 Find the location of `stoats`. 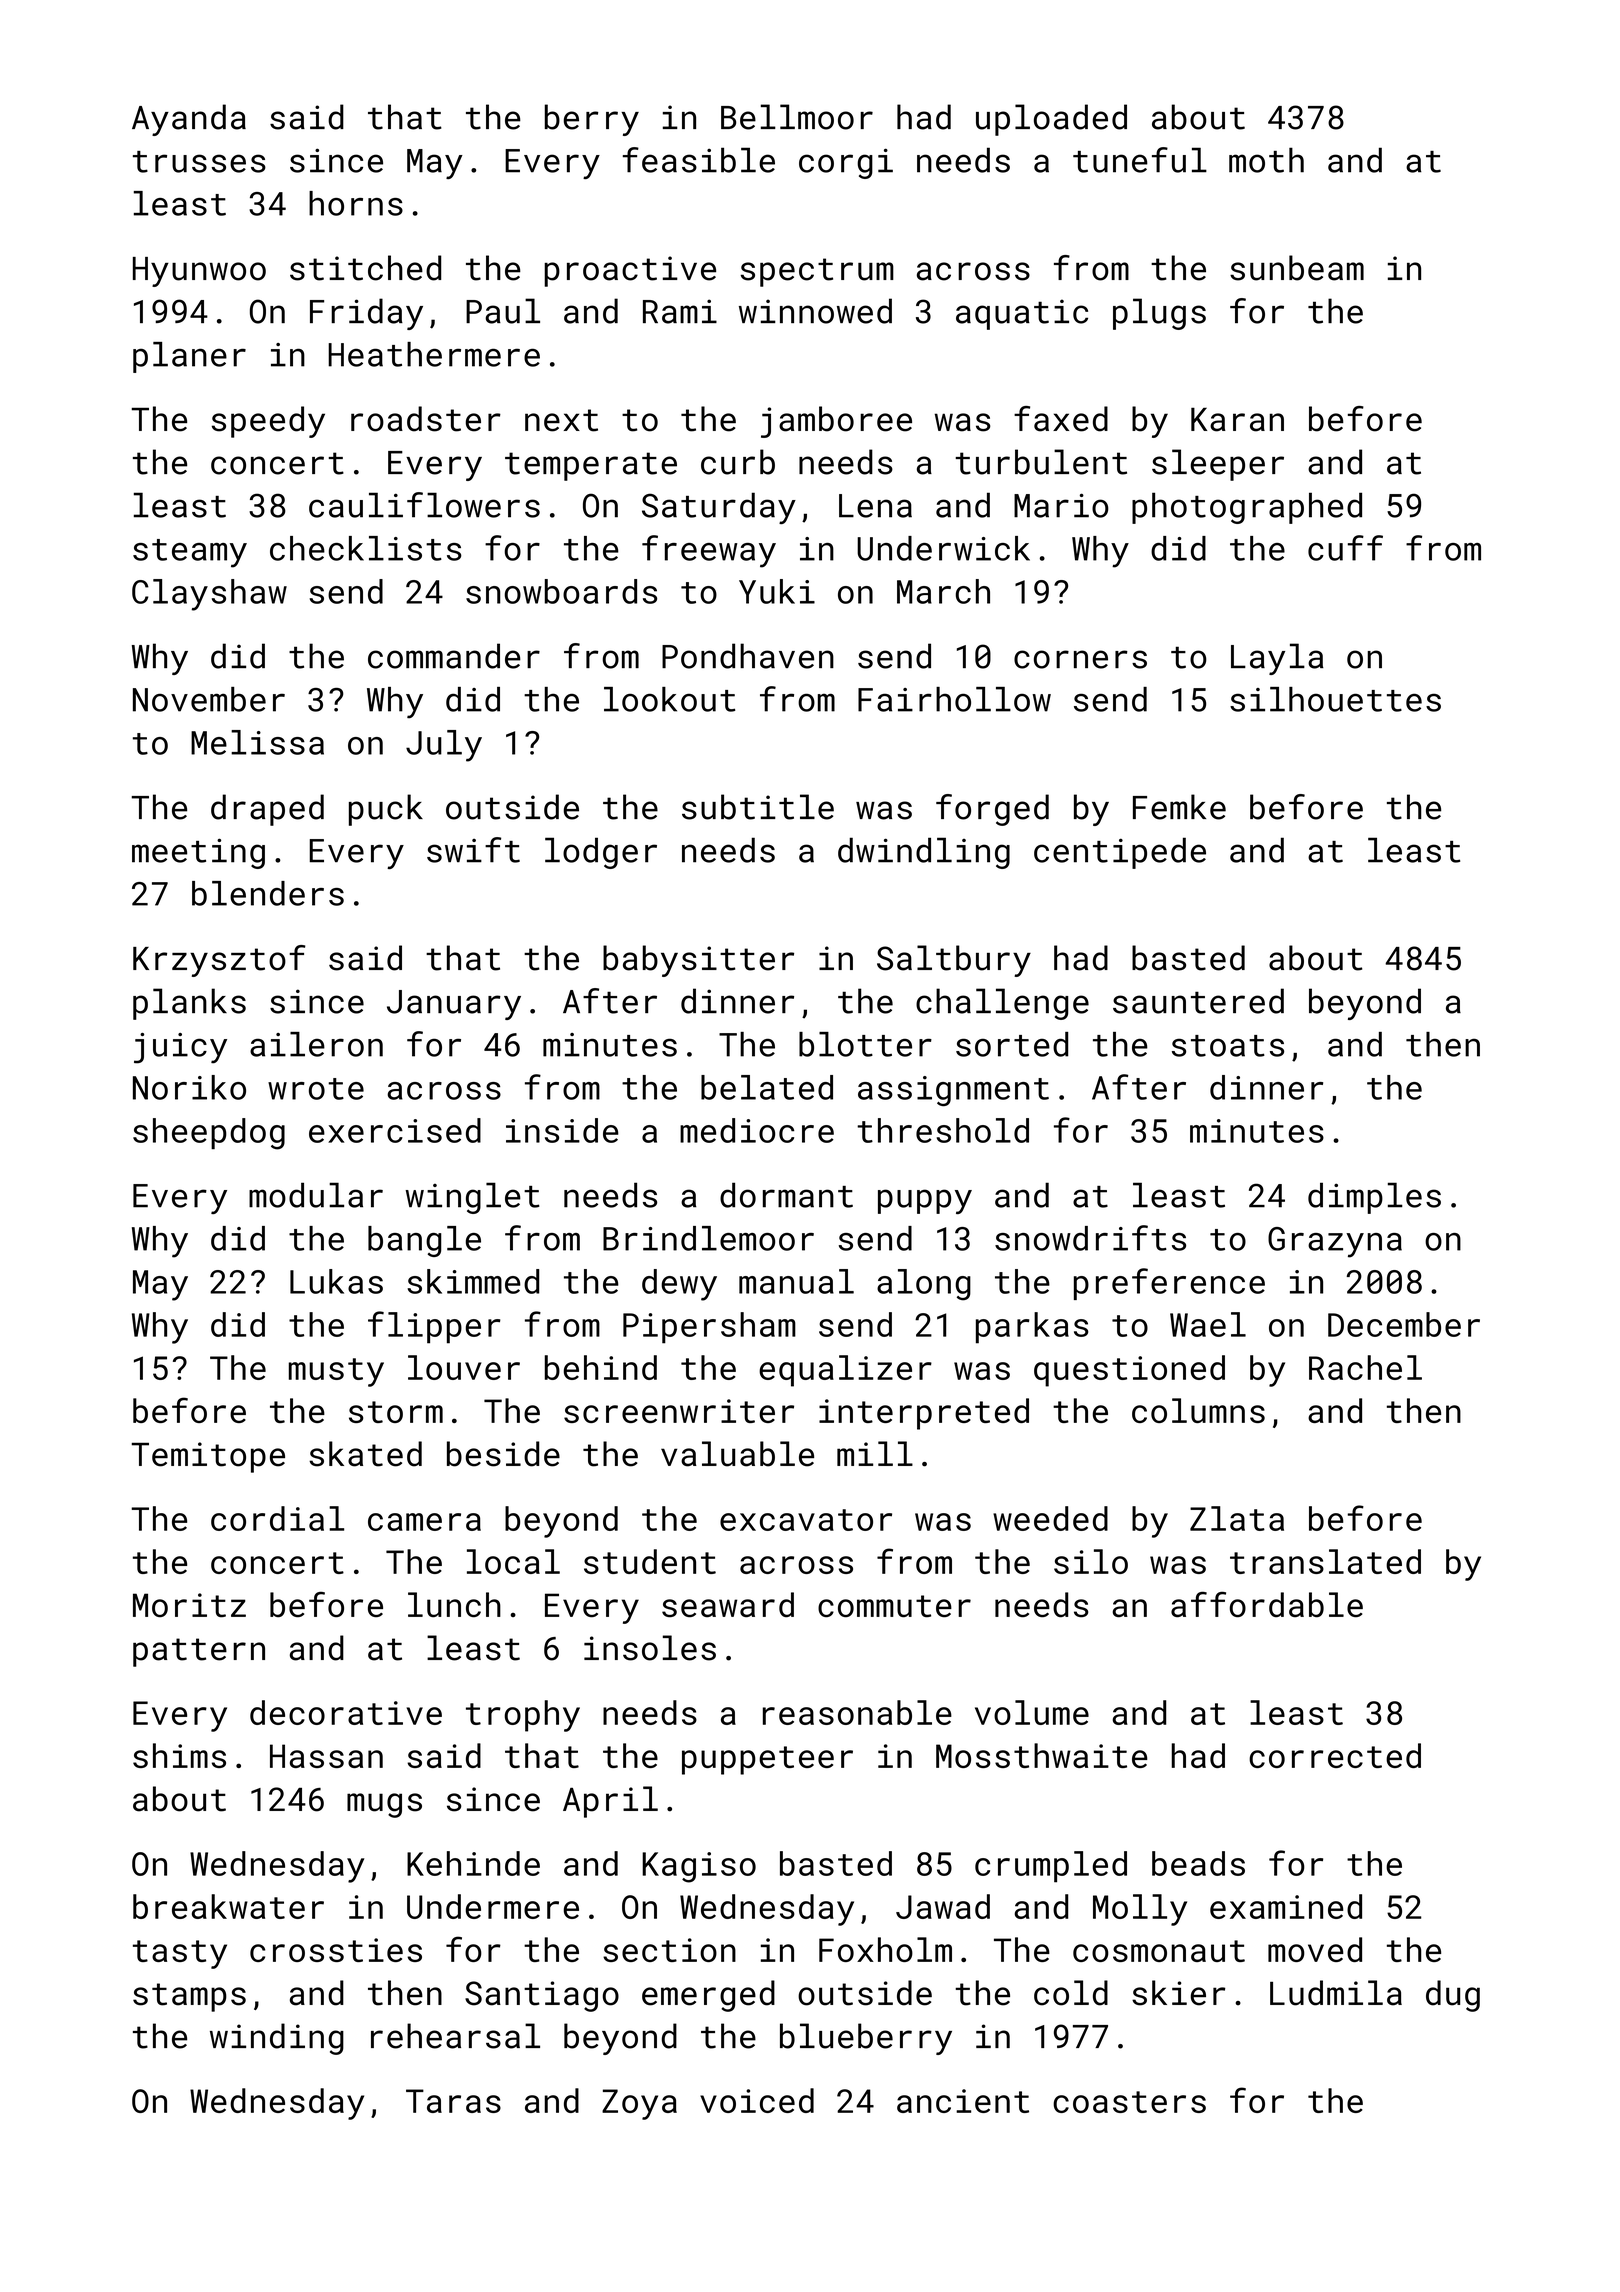

stoats is located at coordinates (1228, 1046).
